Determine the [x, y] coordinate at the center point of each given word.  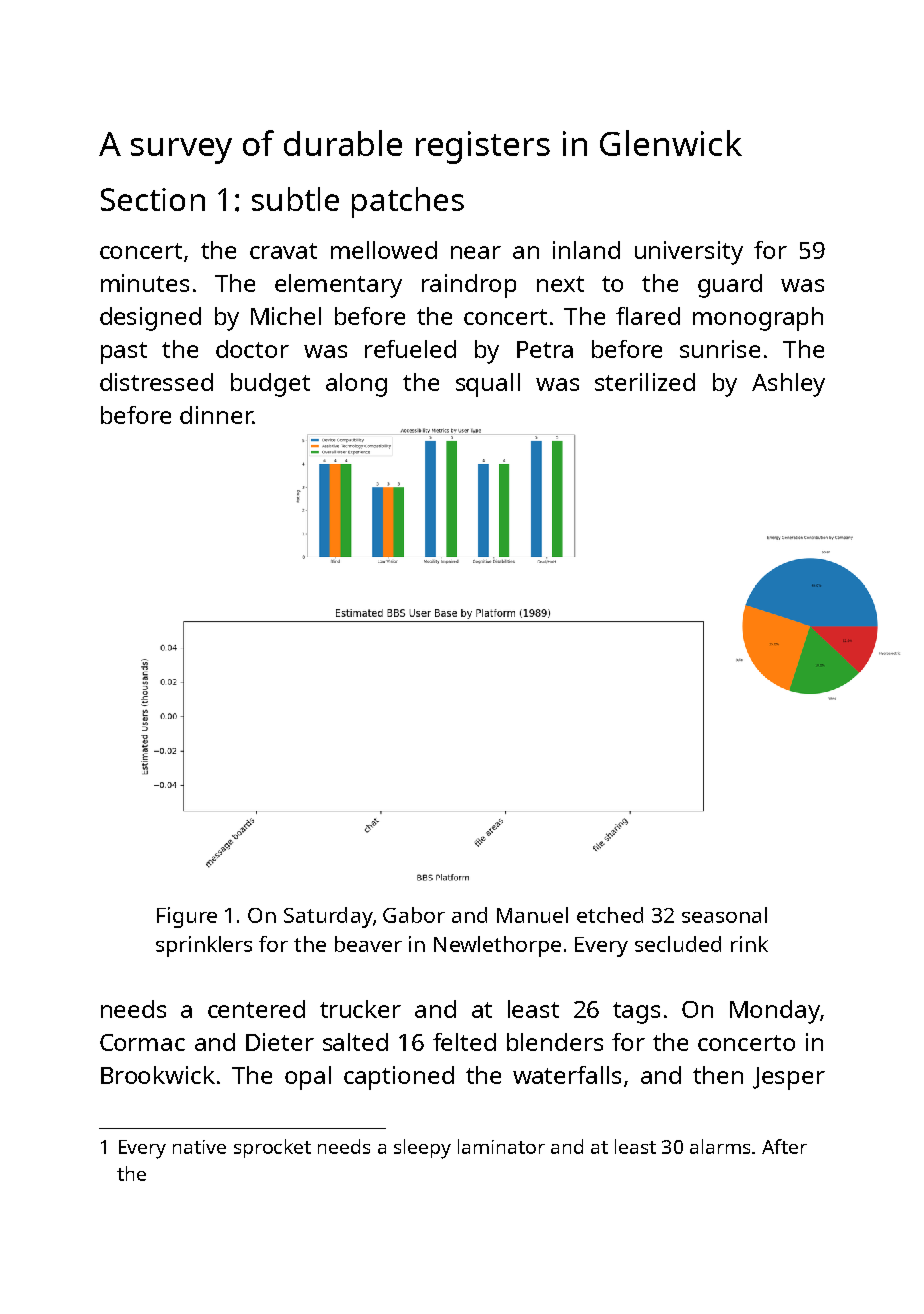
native [199, 1147]
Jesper [789, 1078]
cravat [283, 251]
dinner [216, 415]
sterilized [645, 382]
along [356, 385]
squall [488, 385]
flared [648, 316]
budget [270, 385]
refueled [410, 349]
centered [256, 1009]
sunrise [720, 349]
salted [355, 1042]
